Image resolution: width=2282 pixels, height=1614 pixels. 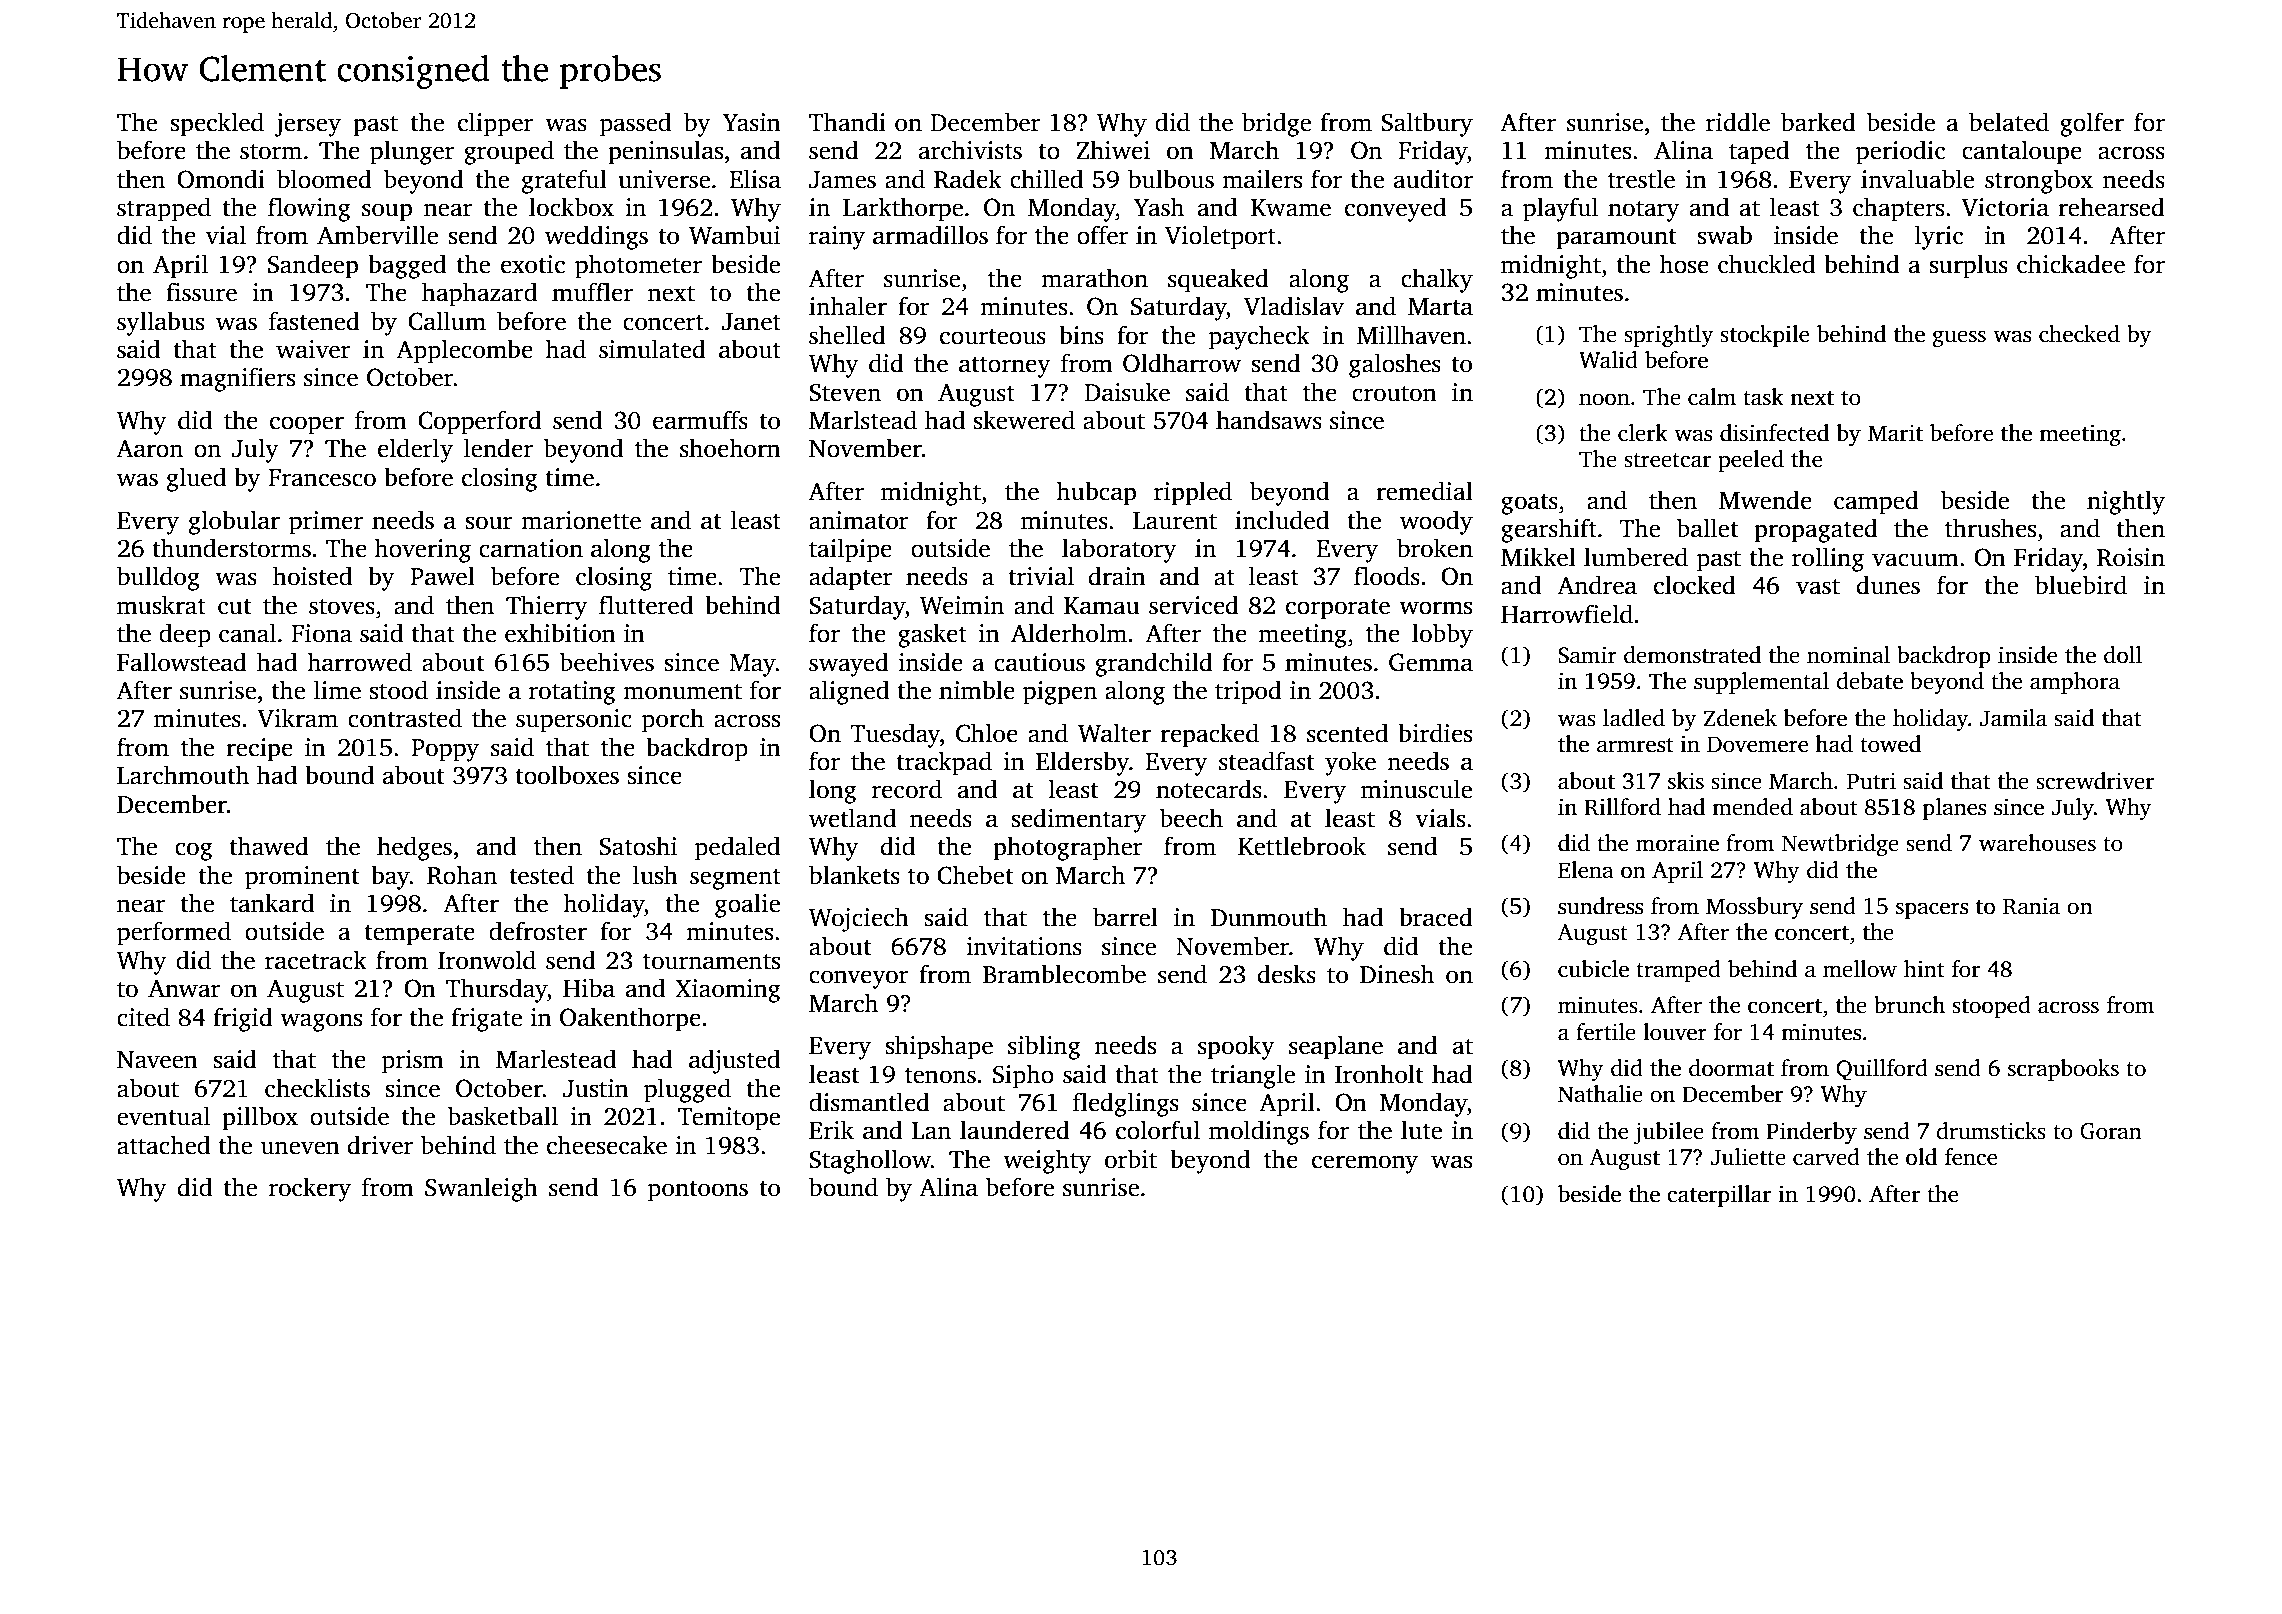 What do you see at coordinates (201, 292) in the screenshot?
I see `fissure` at bounding box center [201, 292].
